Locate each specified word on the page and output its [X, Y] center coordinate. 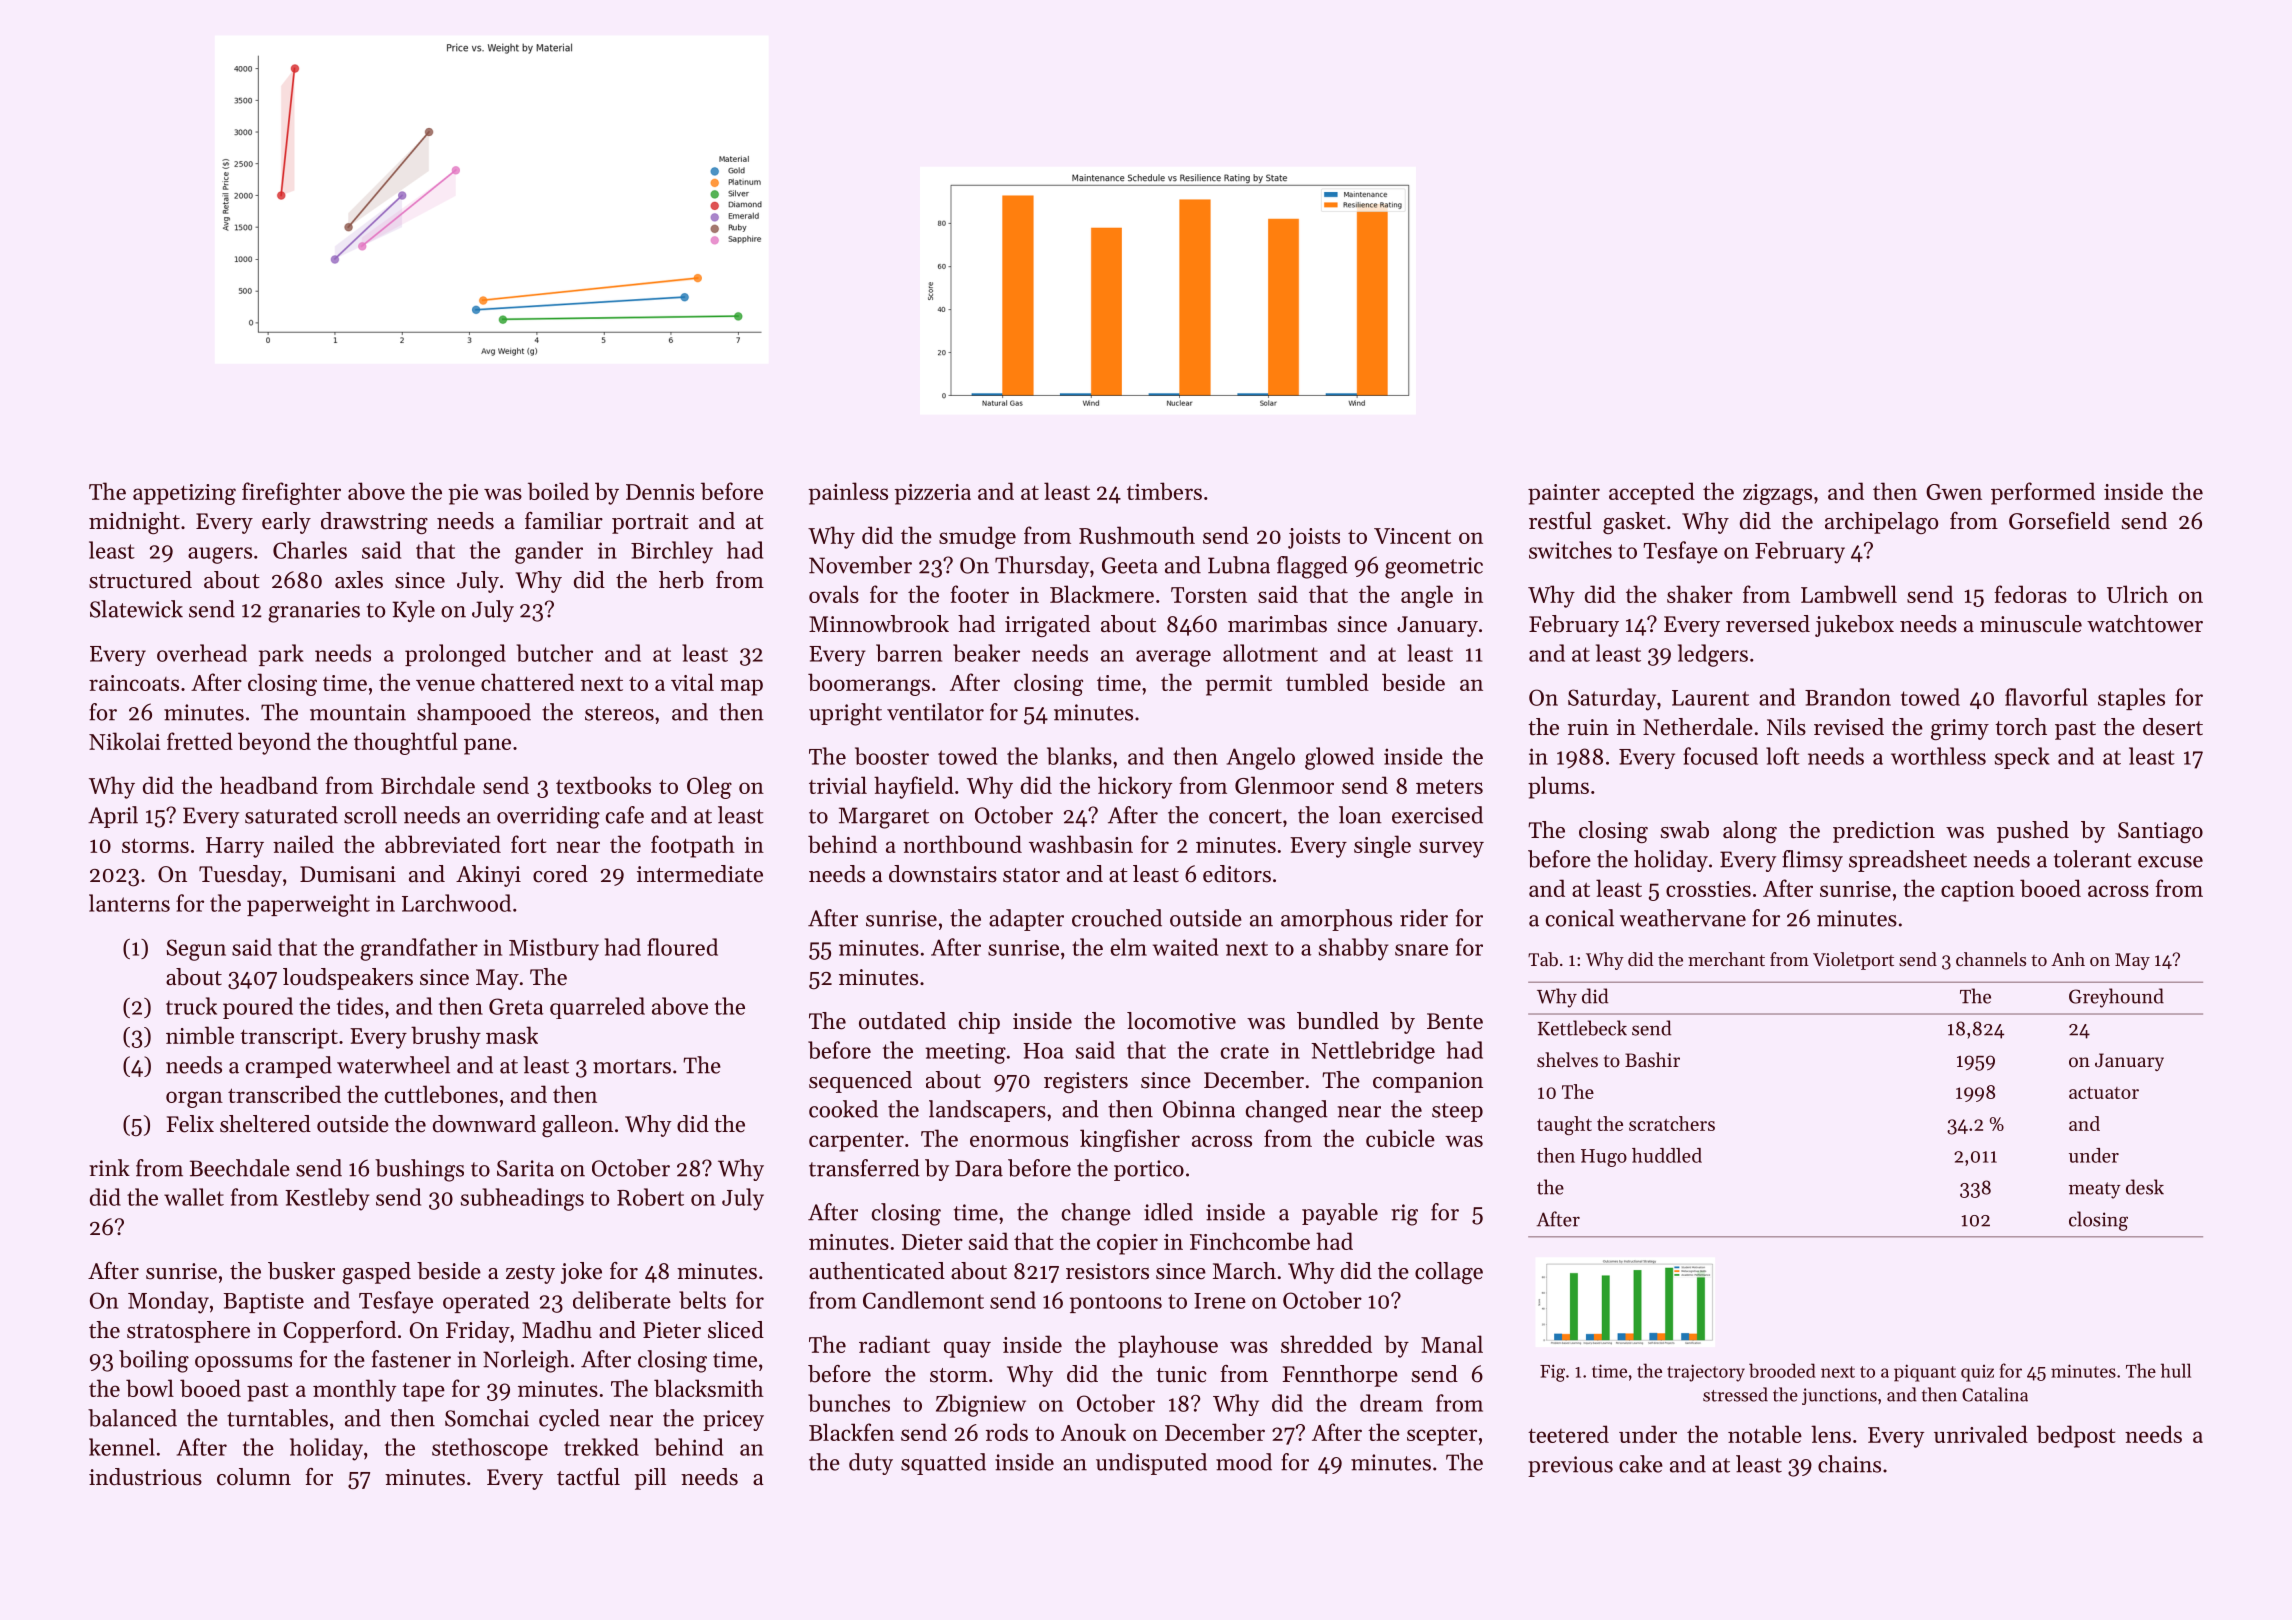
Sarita [525, 1168]
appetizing [184, 494]
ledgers [1713, 655]
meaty [2095, 1190]
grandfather [419, 949]
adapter [1026, 920]
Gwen [1954, 492]
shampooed [474, 714]
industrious [145, 1477]
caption [1978, 891]
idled [1168, 1212]
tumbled [1327, 682]
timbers [1164, 491]
